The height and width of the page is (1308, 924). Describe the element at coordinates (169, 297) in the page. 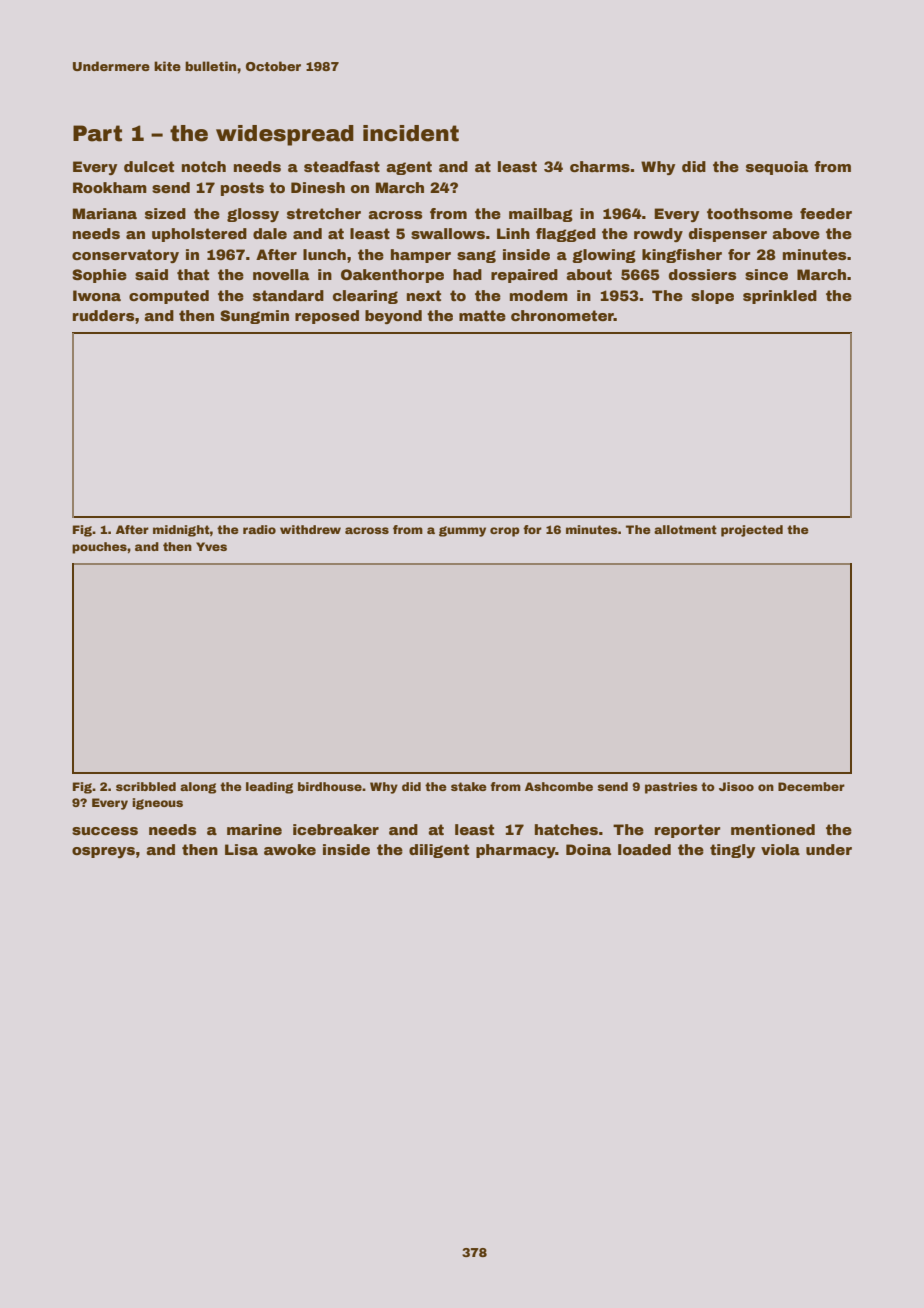

I see `computed` at that location.
